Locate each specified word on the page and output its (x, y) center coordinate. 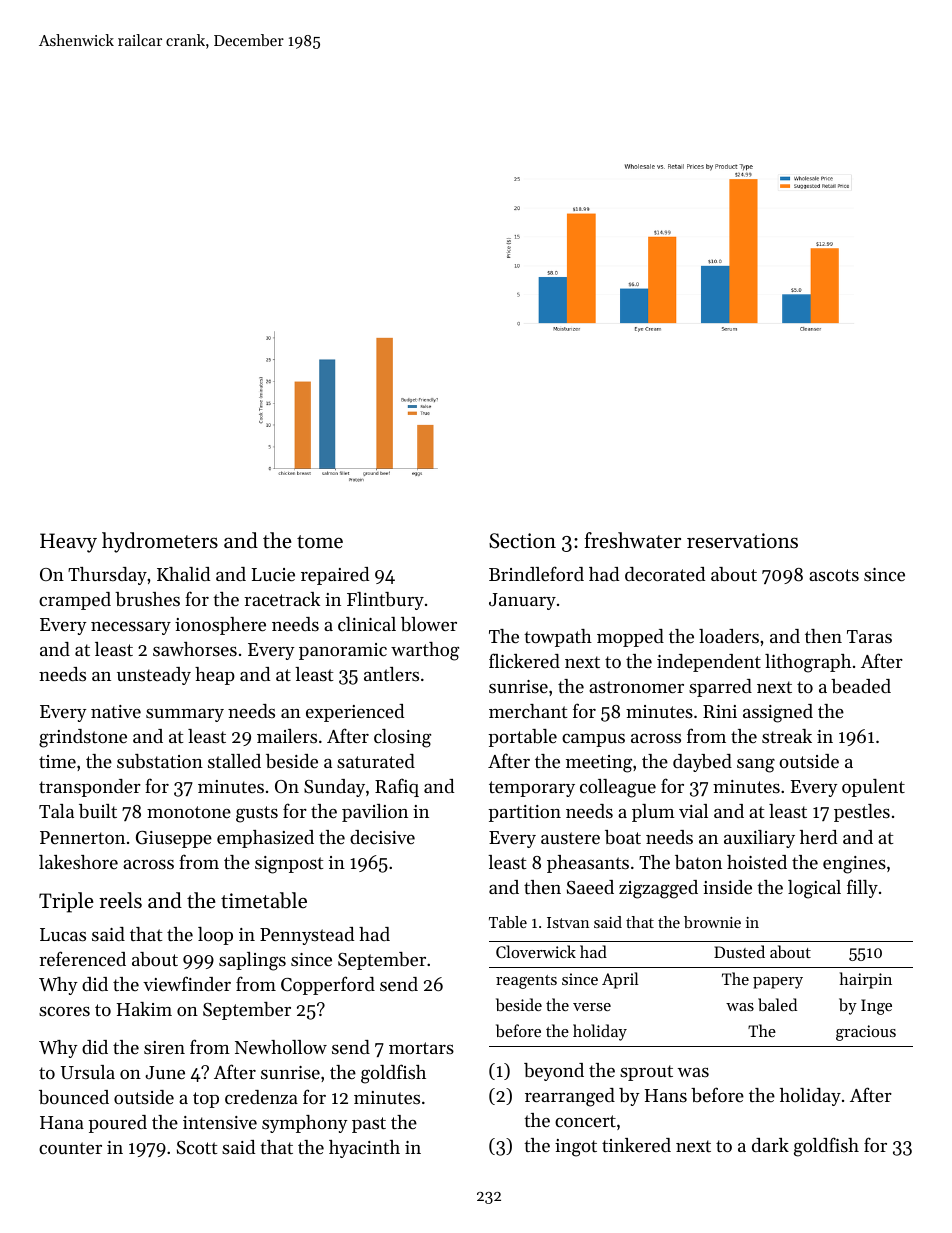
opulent (873, 788)
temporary (532, 789)
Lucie (273, 574)
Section (522, 541)
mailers (287, 736)
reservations (742, 541)
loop (215, 936)
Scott (197, 1148)
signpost (289, 865)
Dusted (739, 951)
